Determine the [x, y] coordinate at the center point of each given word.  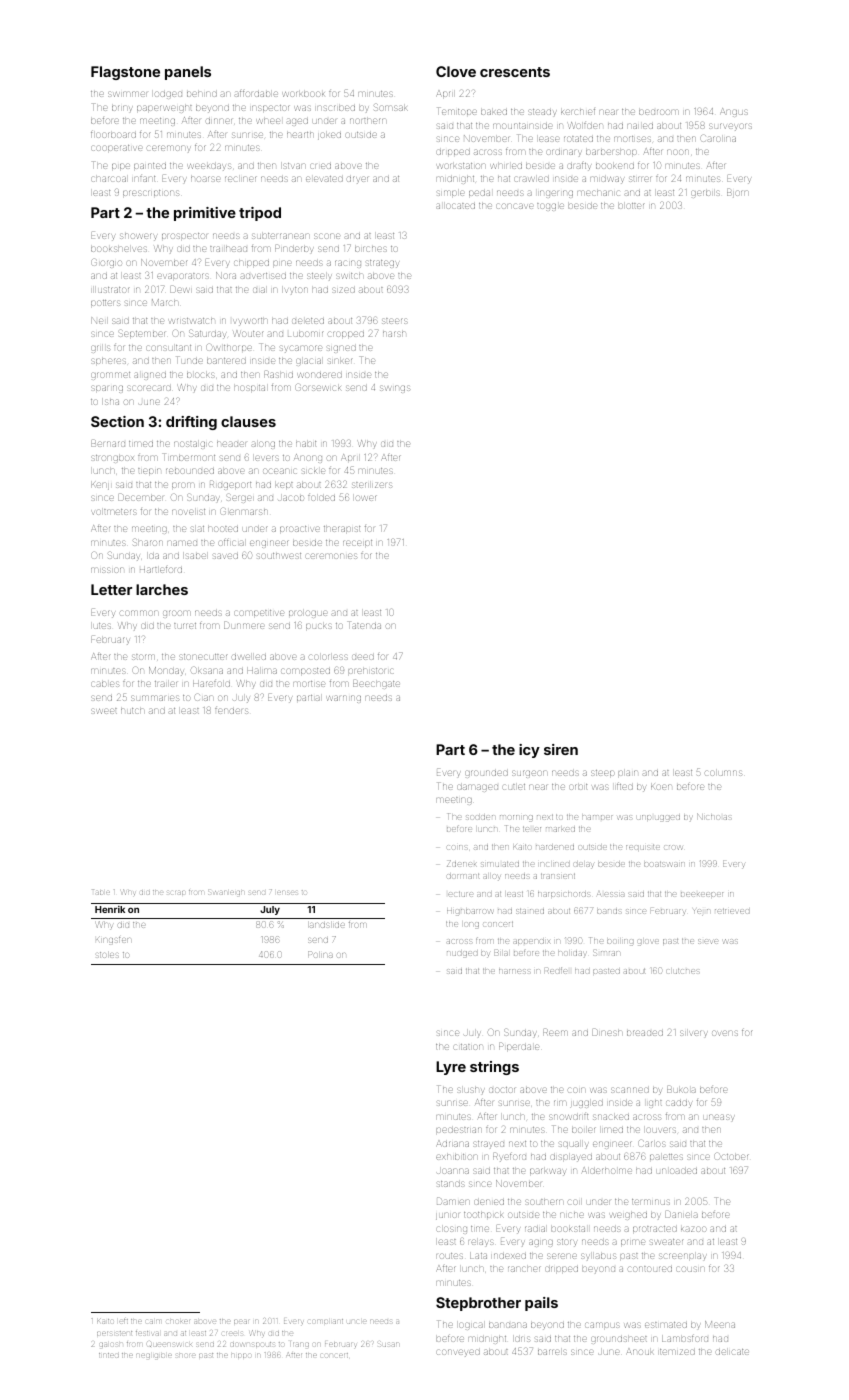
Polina [320, 954]
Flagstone [125, 73]
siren [561, 749]
